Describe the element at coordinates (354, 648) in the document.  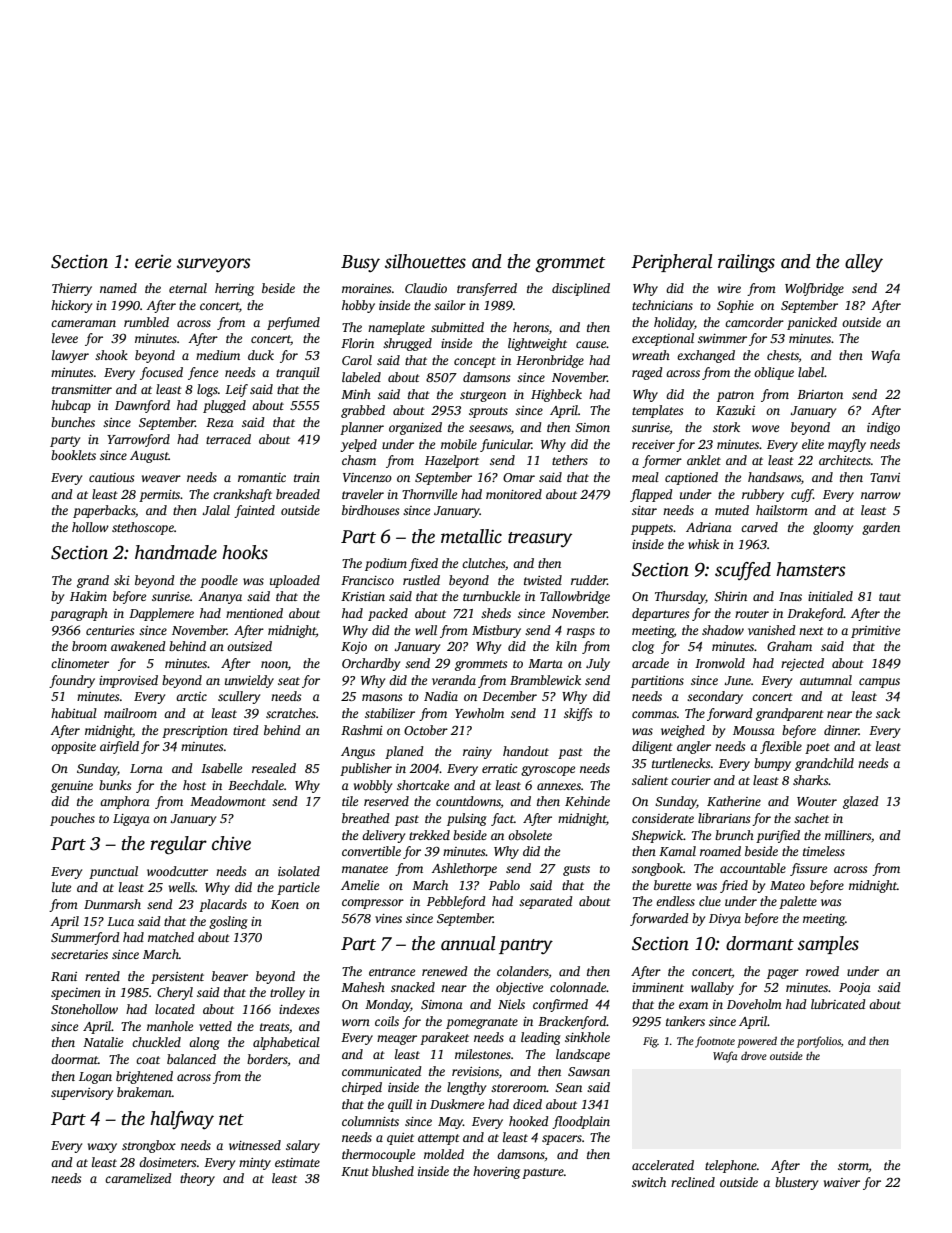
I see `Kojo` at that location.
